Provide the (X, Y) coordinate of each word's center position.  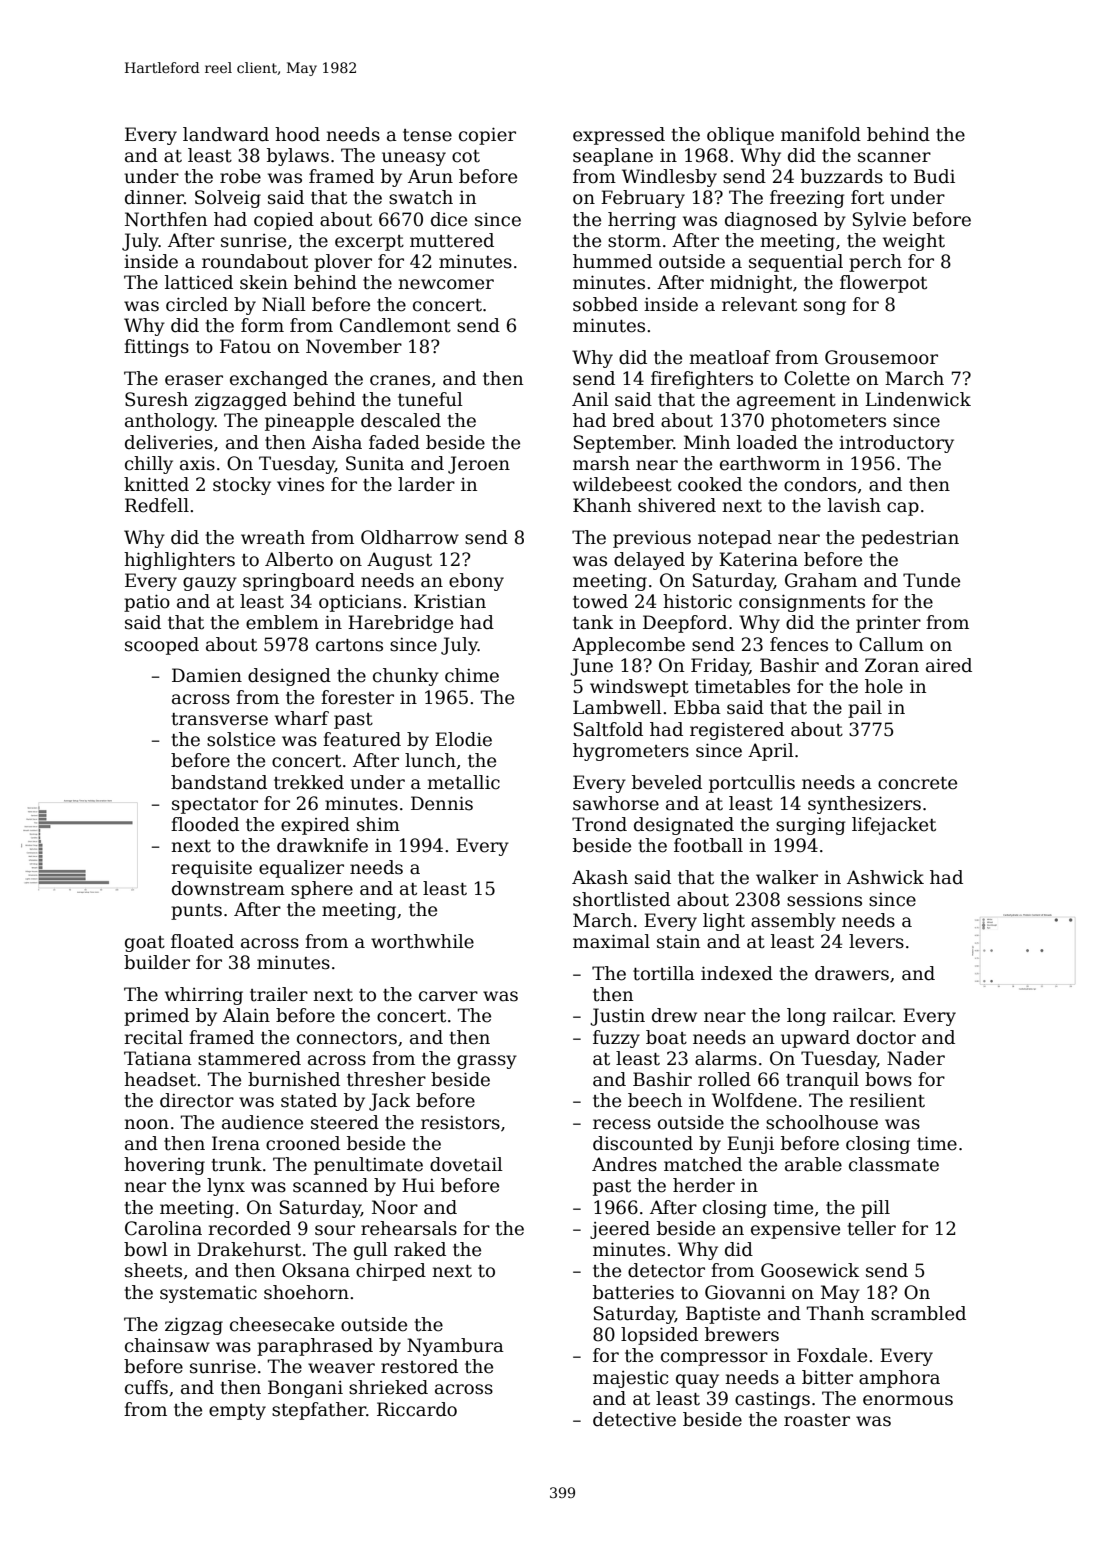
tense (427, 135)
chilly (149, 465)
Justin (617, 1017)
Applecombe (628, 646)
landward (226, 134)
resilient (887, 1100)
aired (949, 665)
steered (345, 1122)
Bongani (305, 1389)
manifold (821, 134)
